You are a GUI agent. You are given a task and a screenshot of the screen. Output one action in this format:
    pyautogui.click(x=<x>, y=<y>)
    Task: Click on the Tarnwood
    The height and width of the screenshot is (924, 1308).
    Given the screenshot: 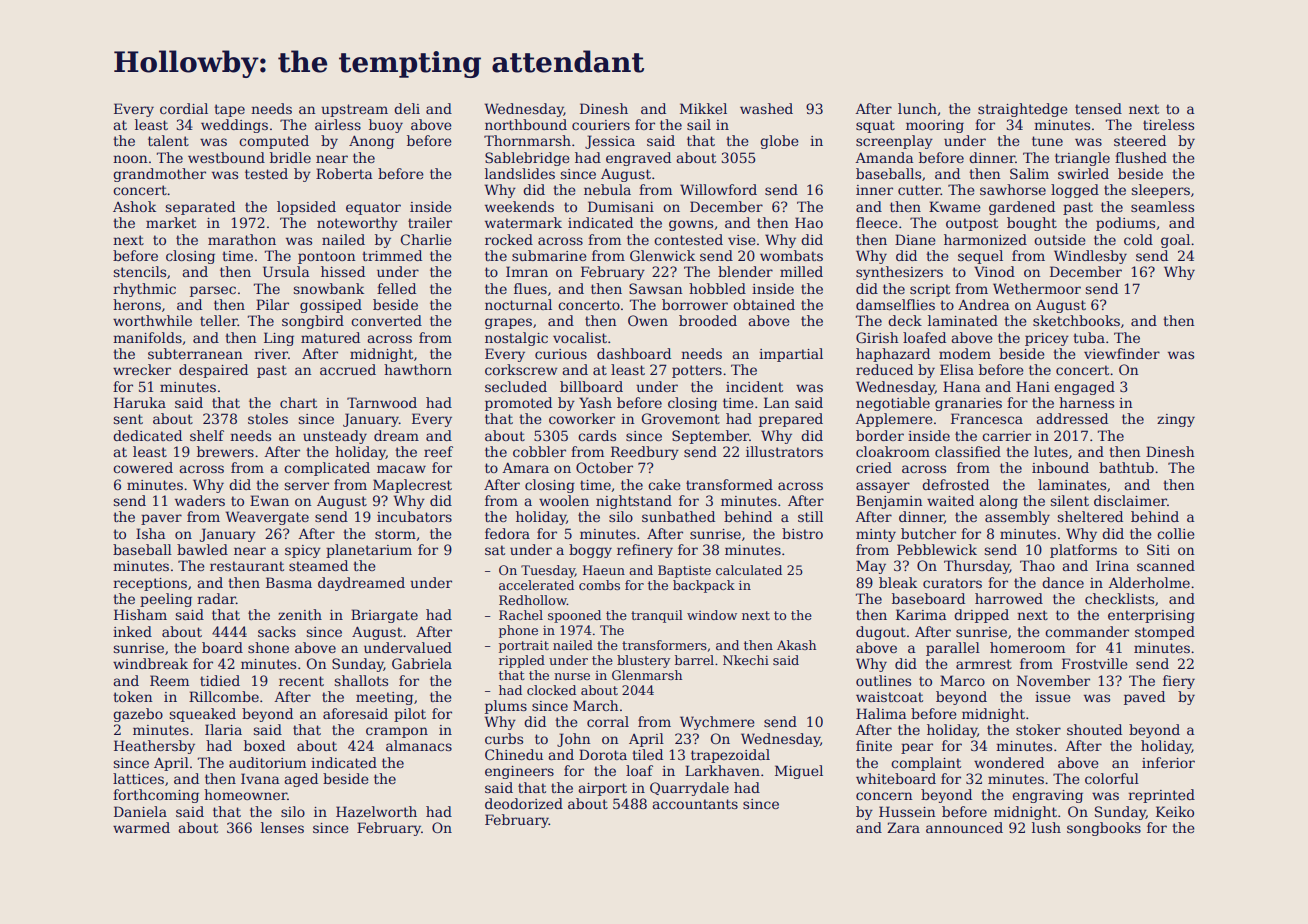 What is the action you would take?
    pyautogui.click(x=382, y=402)
